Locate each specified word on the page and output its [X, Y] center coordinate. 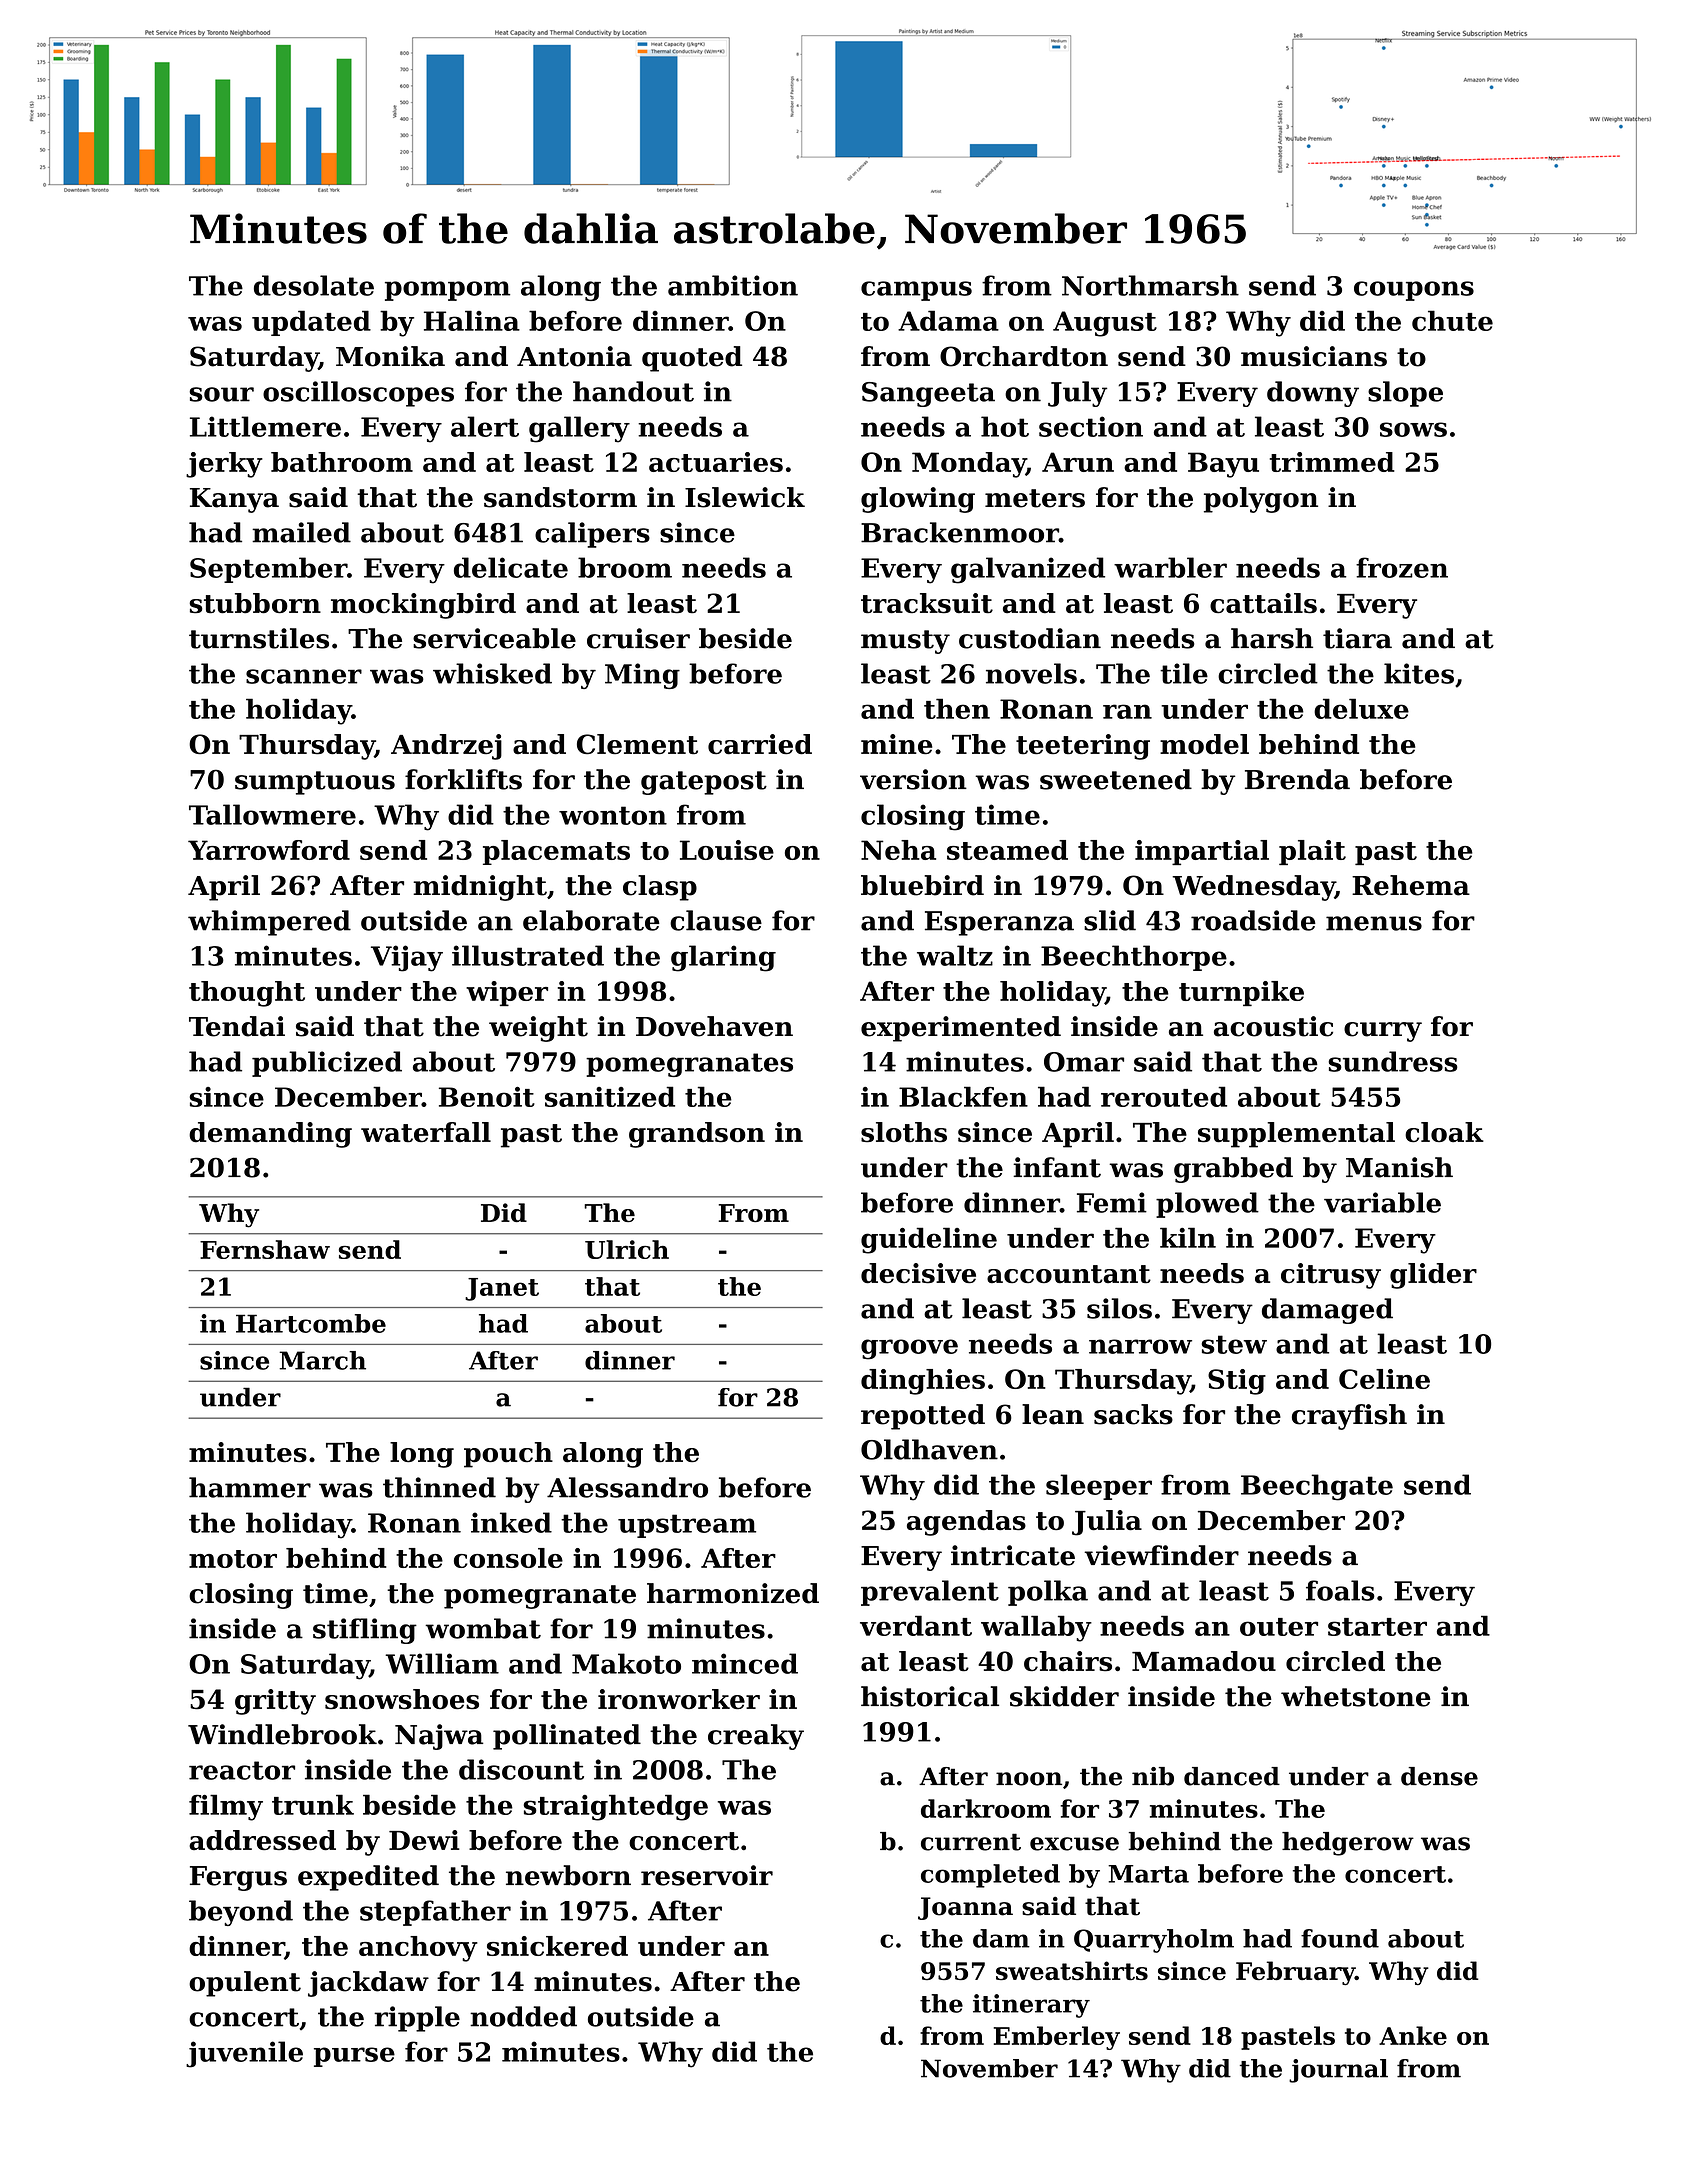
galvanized [1028, 570]
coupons [1414, 291]
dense [1439, 1776]
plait [1312, 852]
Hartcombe [311, 1323]
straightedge [615, 1807]
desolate [314, 285]
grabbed [1233, 1170]
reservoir [707, 1875]
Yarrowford [269, 850]
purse [354, 2057]
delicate [511, 567]
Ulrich [627, 1249]
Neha [898, 850]
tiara [1357, 638]
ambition [733, 285]
